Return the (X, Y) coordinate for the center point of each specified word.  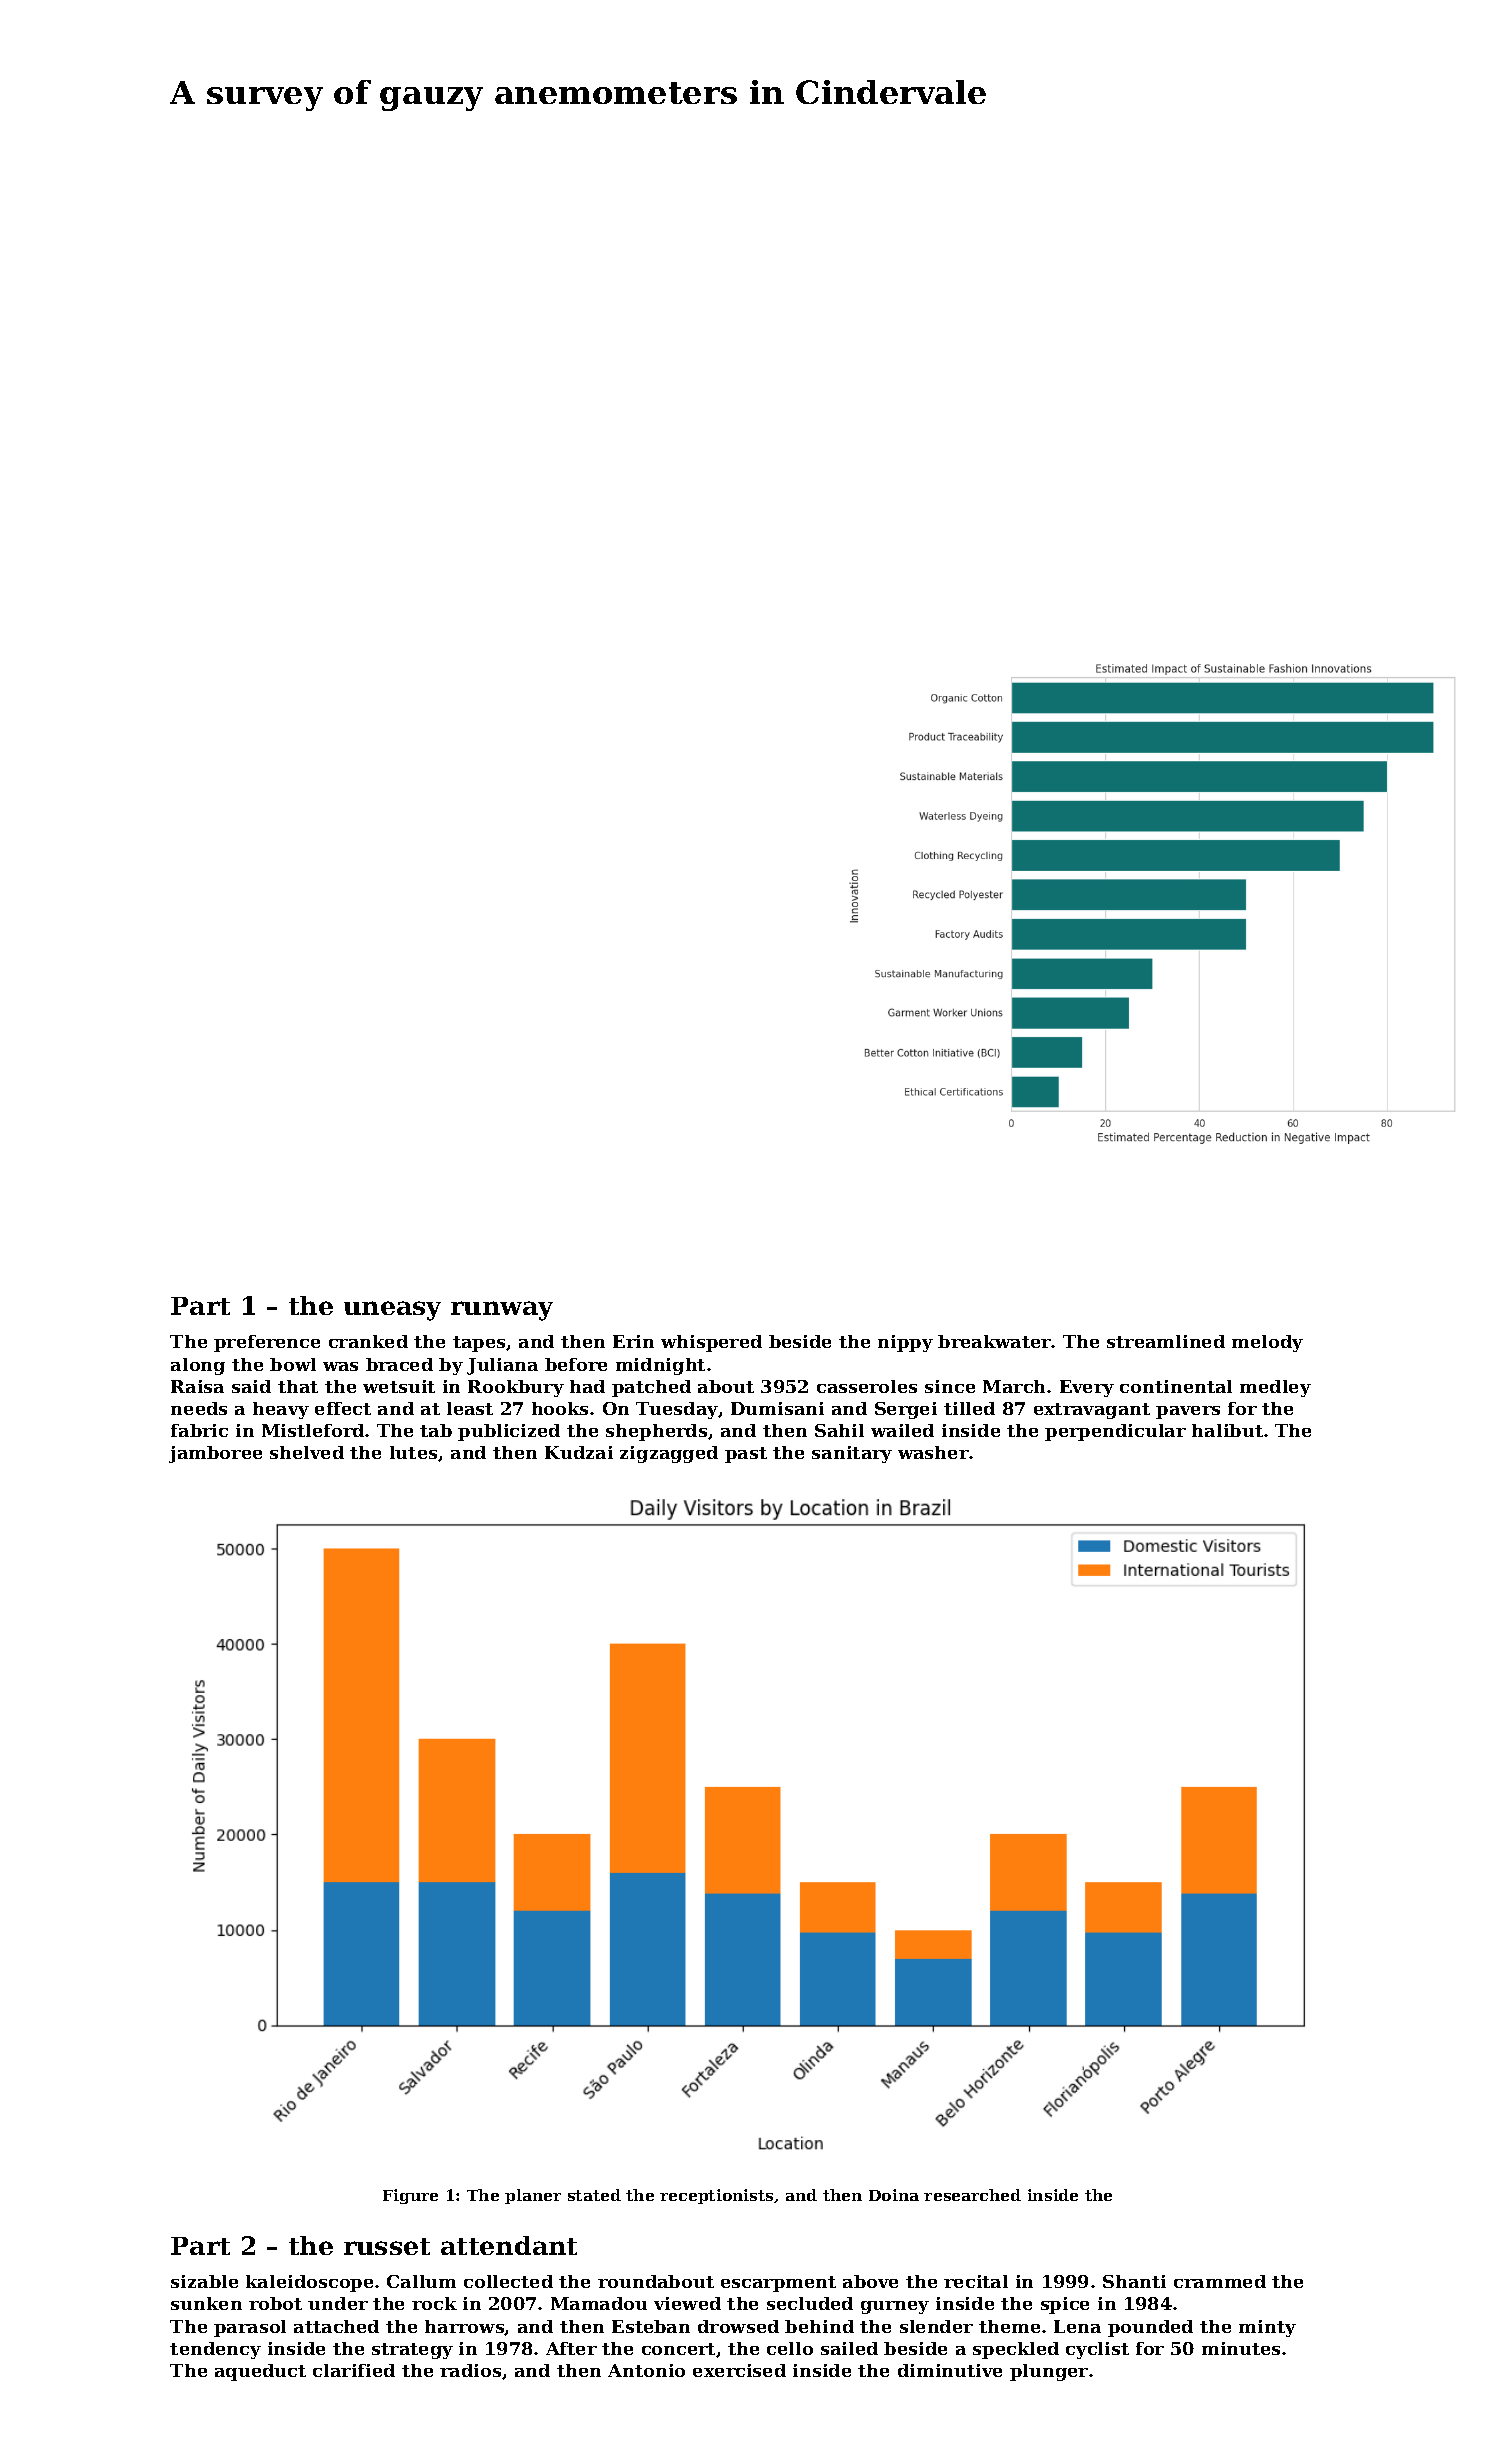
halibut (1227, 1430)
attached (336, 2326)
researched (972, 2195)
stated (594, 2195)
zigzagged (669, 1454)
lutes (413, 1452)
